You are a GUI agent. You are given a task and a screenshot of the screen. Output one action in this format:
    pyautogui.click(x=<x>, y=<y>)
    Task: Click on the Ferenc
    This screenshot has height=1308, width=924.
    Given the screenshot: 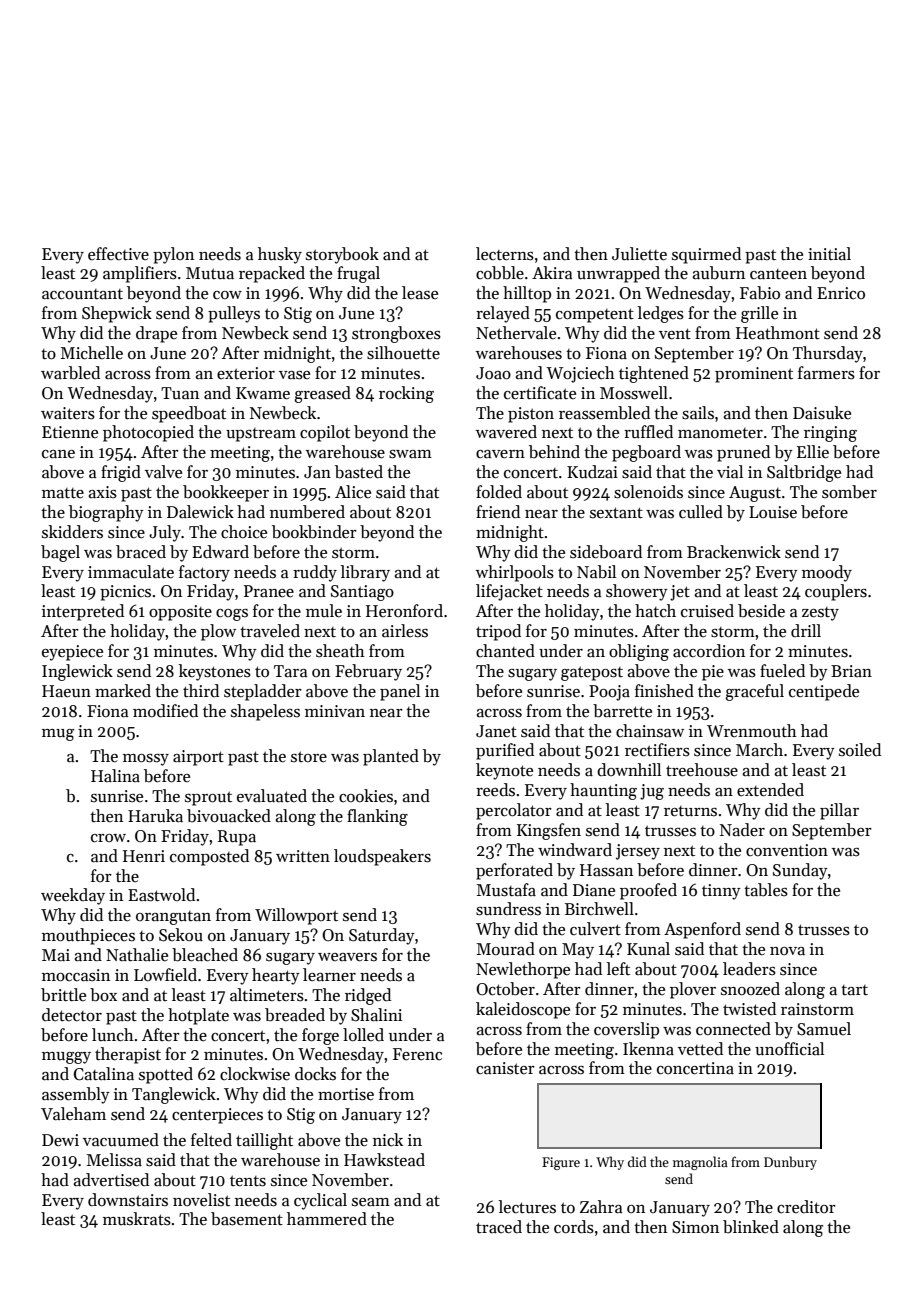 What is the action you would take?
    pyautogui.click(x=417, y=1054)
